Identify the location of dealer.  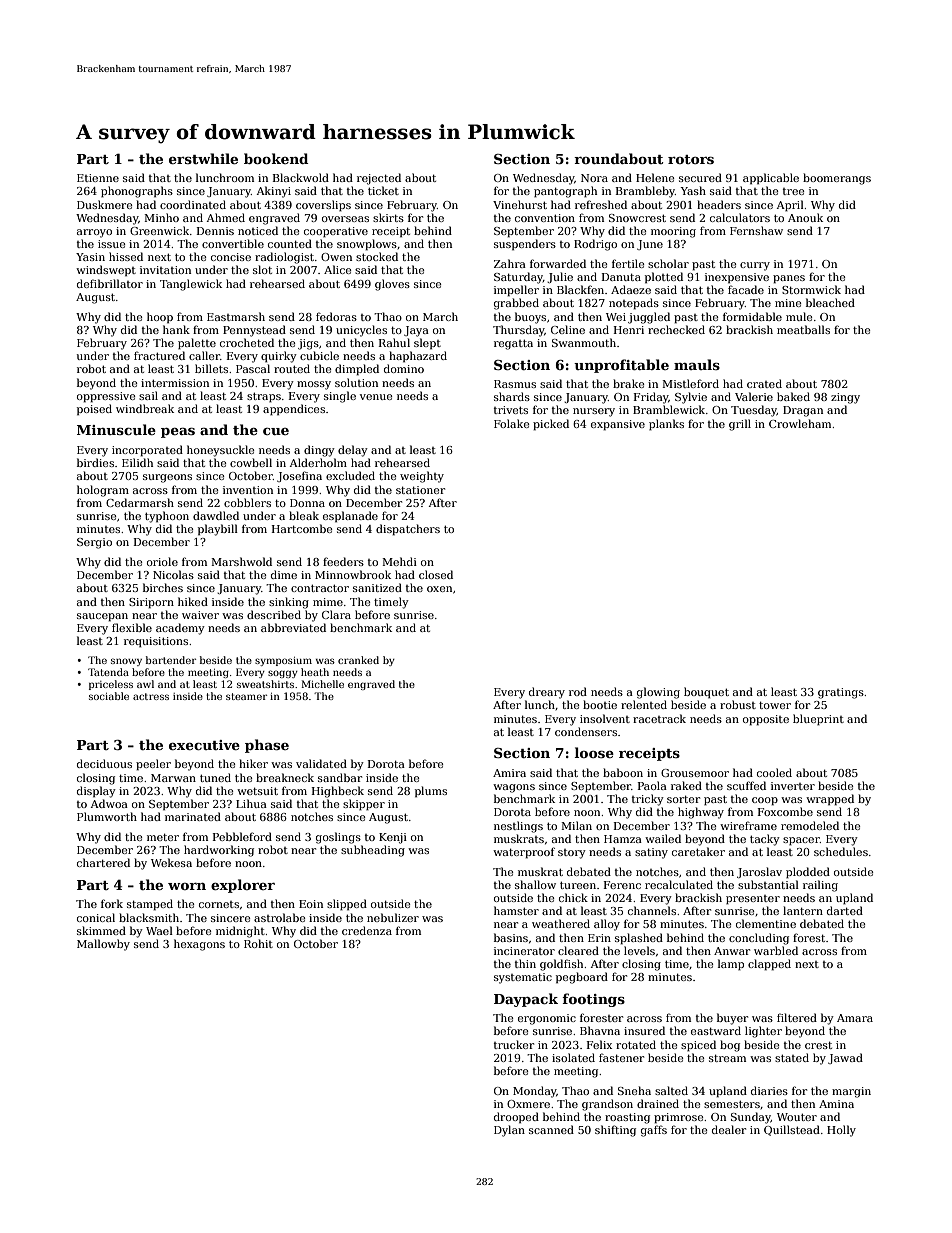
(729, 1129).
